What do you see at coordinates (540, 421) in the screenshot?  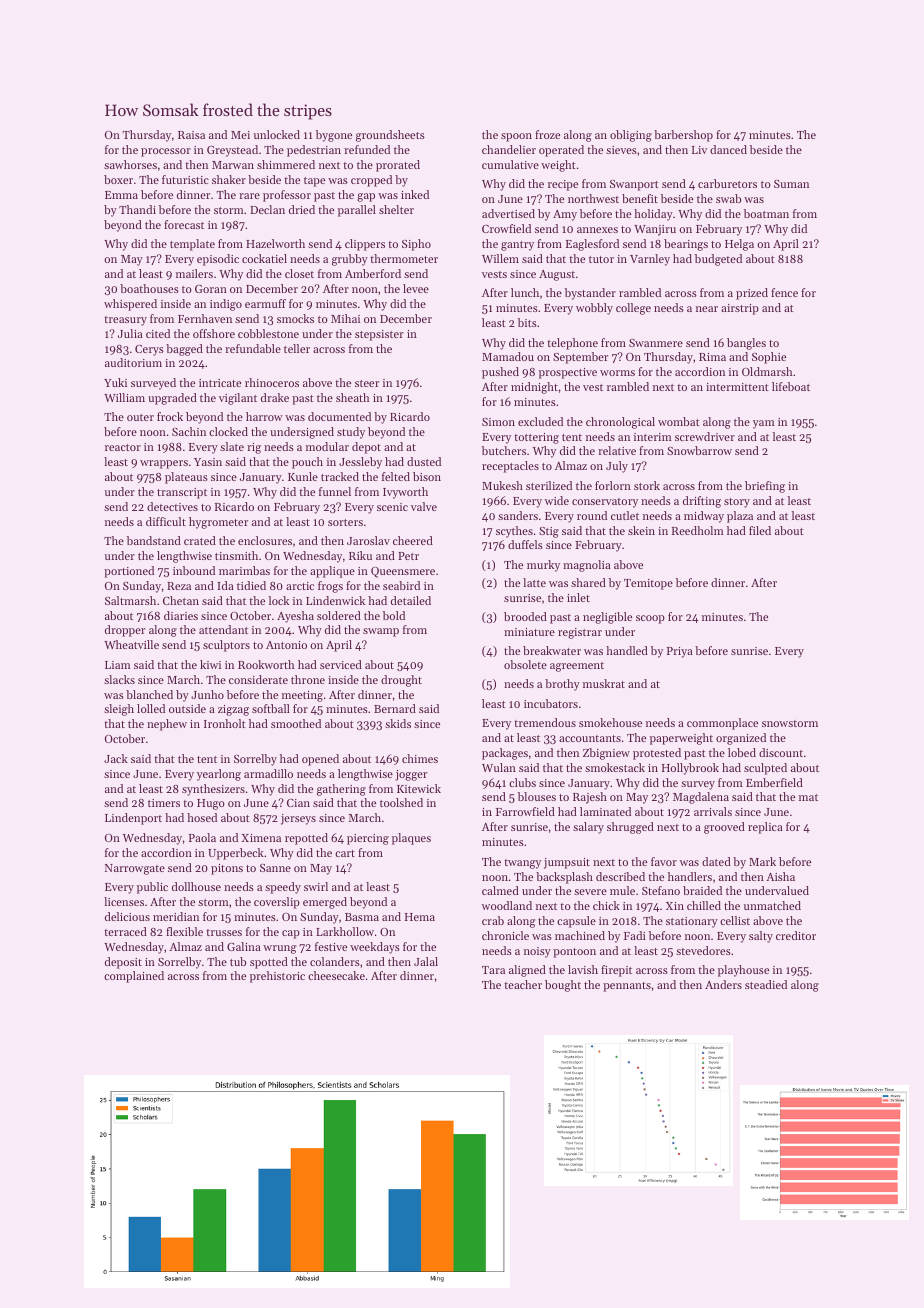 I see `excluded` at bounding box center [540, 421].
